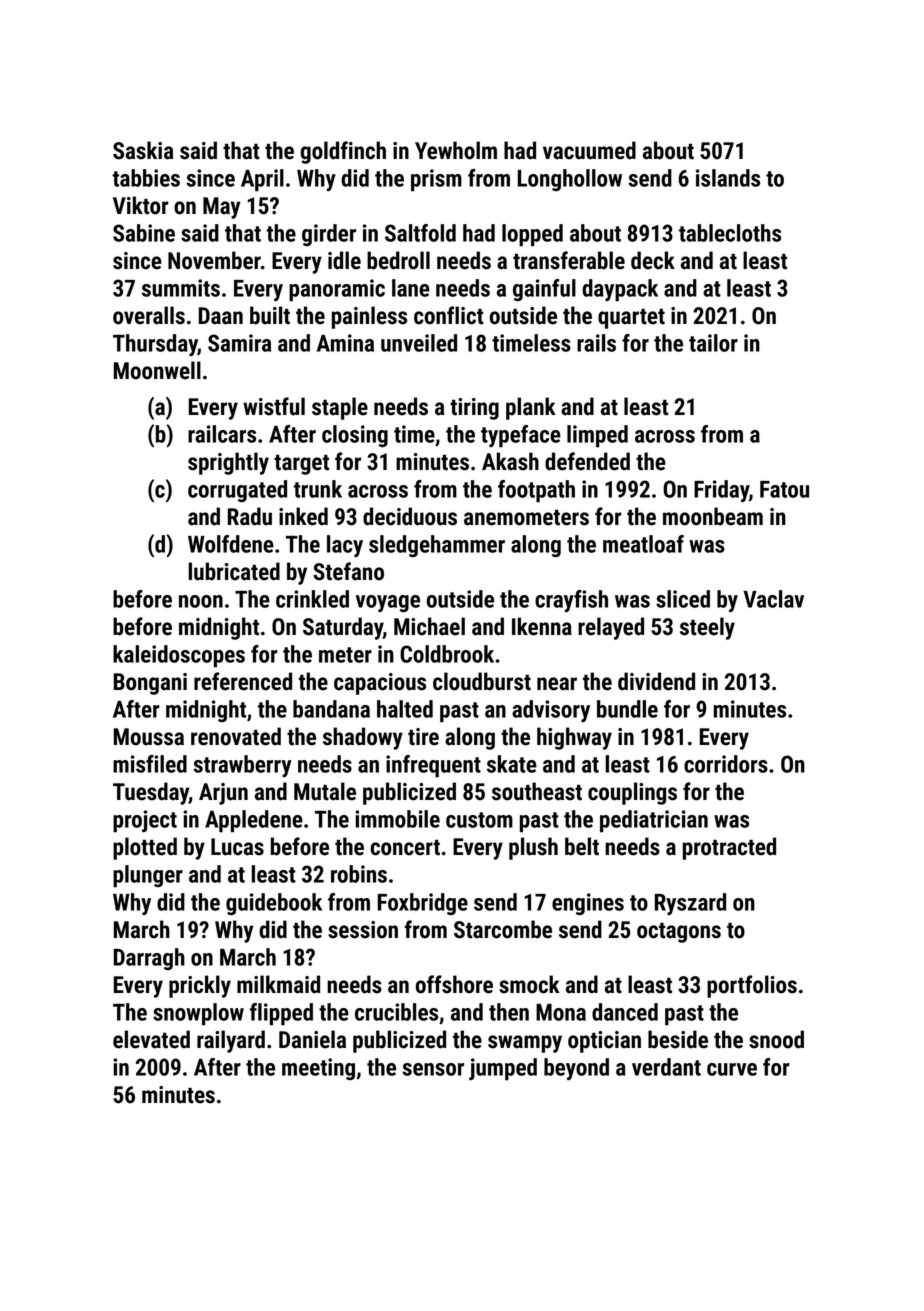  Describe the element at coordinates (456, 150) in the image. I see `Yewholm` at that location.
